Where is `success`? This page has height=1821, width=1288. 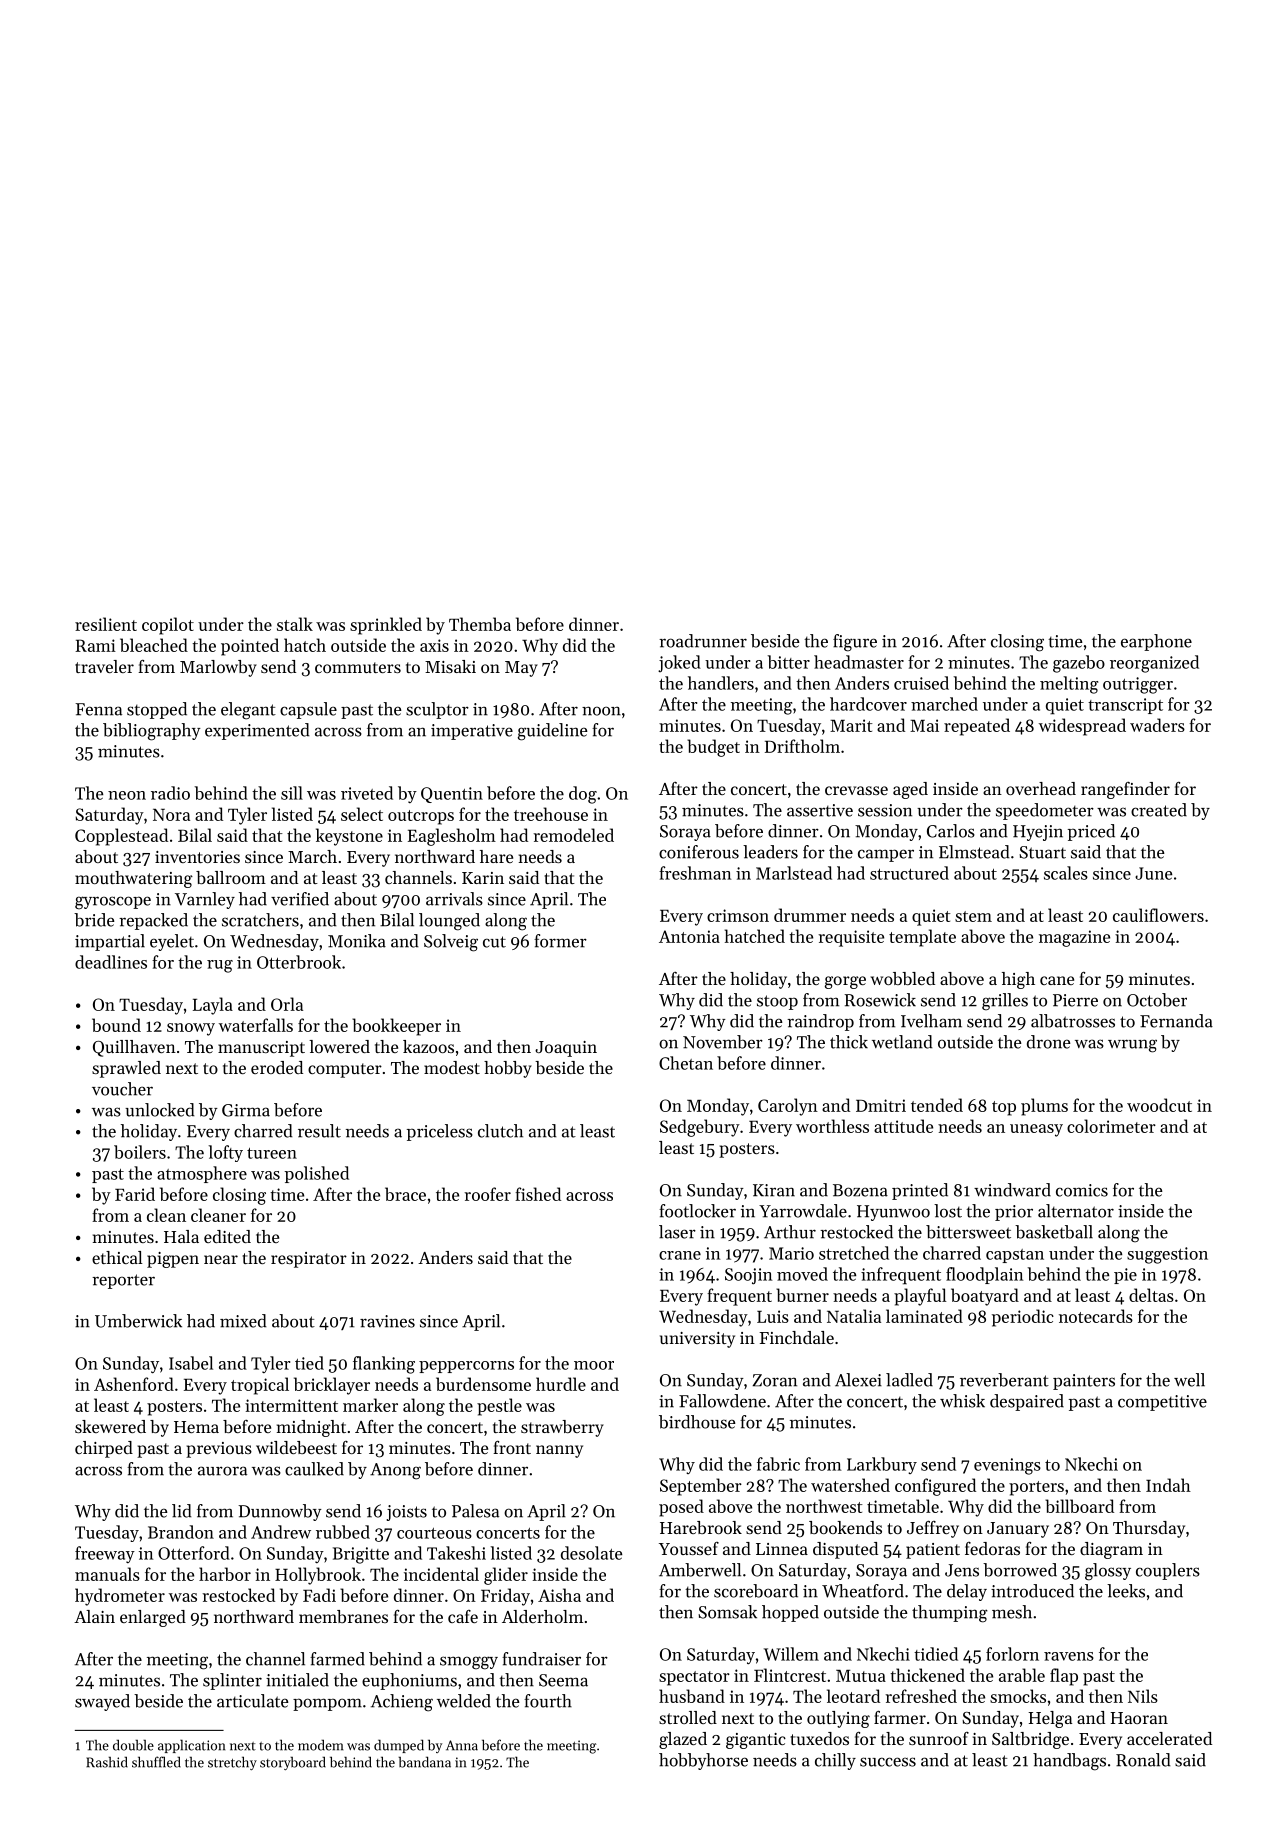
success is located at coordinates (888, 1762).
